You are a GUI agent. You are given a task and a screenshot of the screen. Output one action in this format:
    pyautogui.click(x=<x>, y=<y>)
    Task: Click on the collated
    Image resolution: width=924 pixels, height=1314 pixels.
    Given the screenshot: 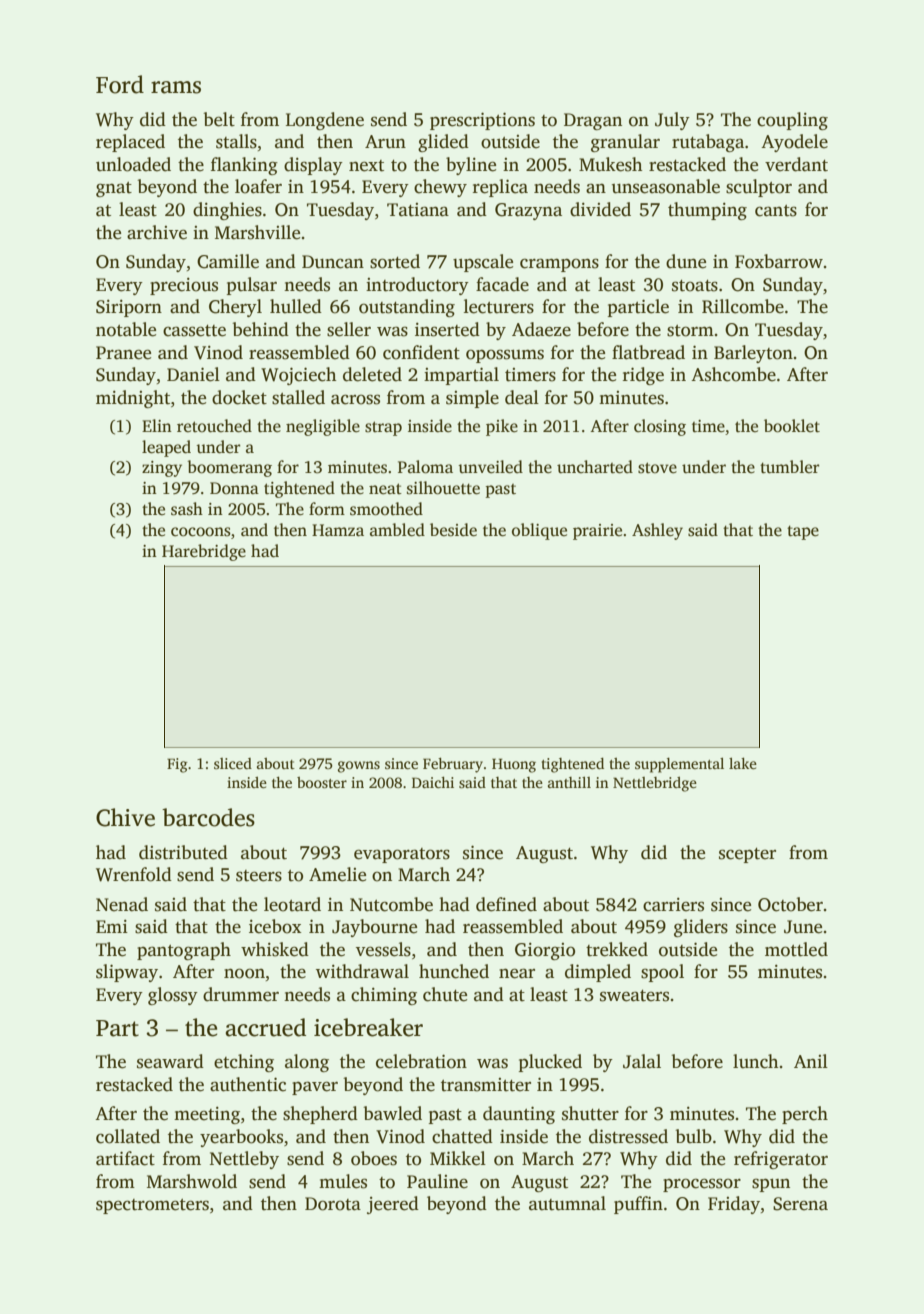 What is the action you would take?
    pyautogui.click(x=128, y=1136)
